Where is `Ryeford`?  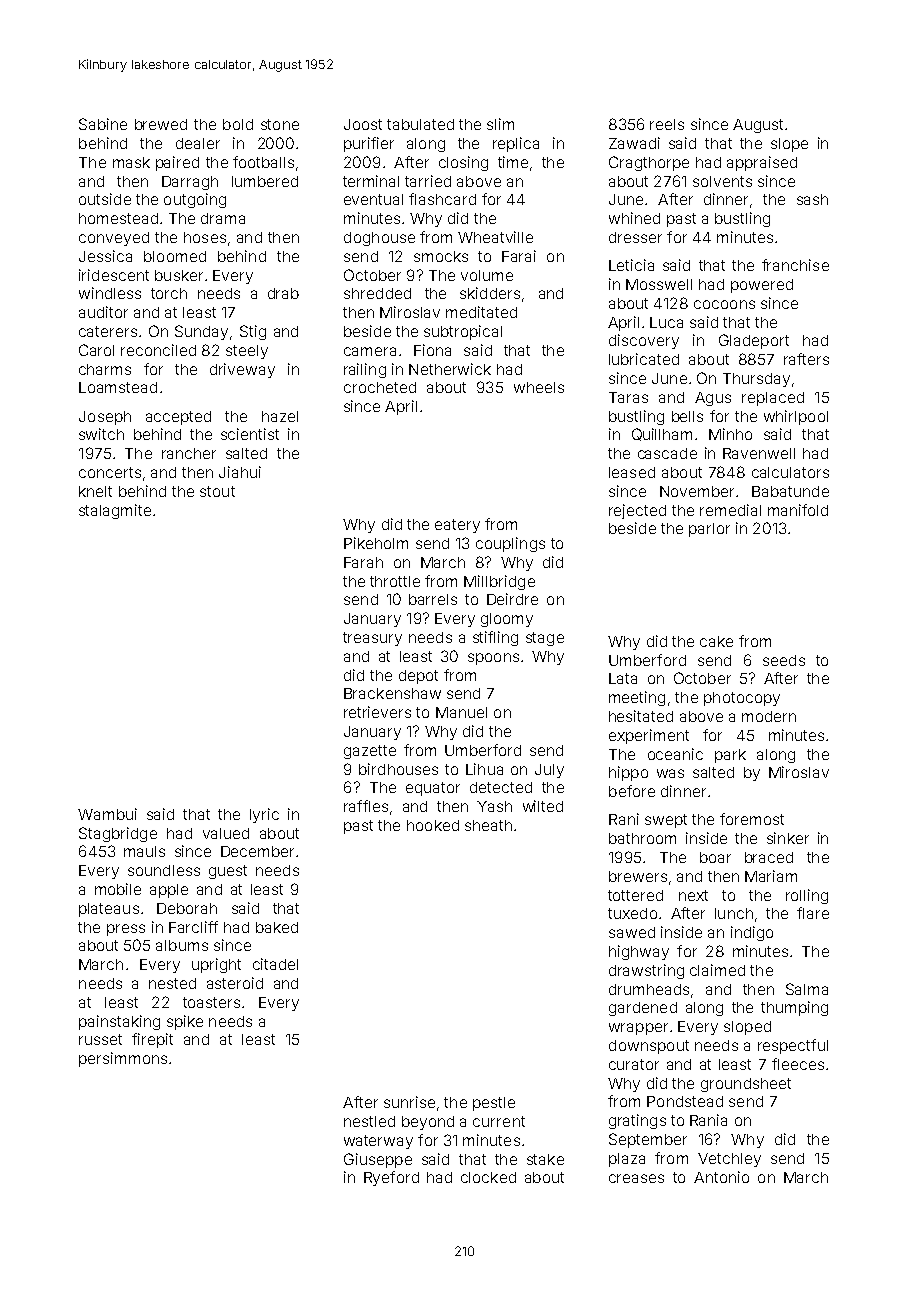
Ryeford is located at coordinates (391, 1178).
